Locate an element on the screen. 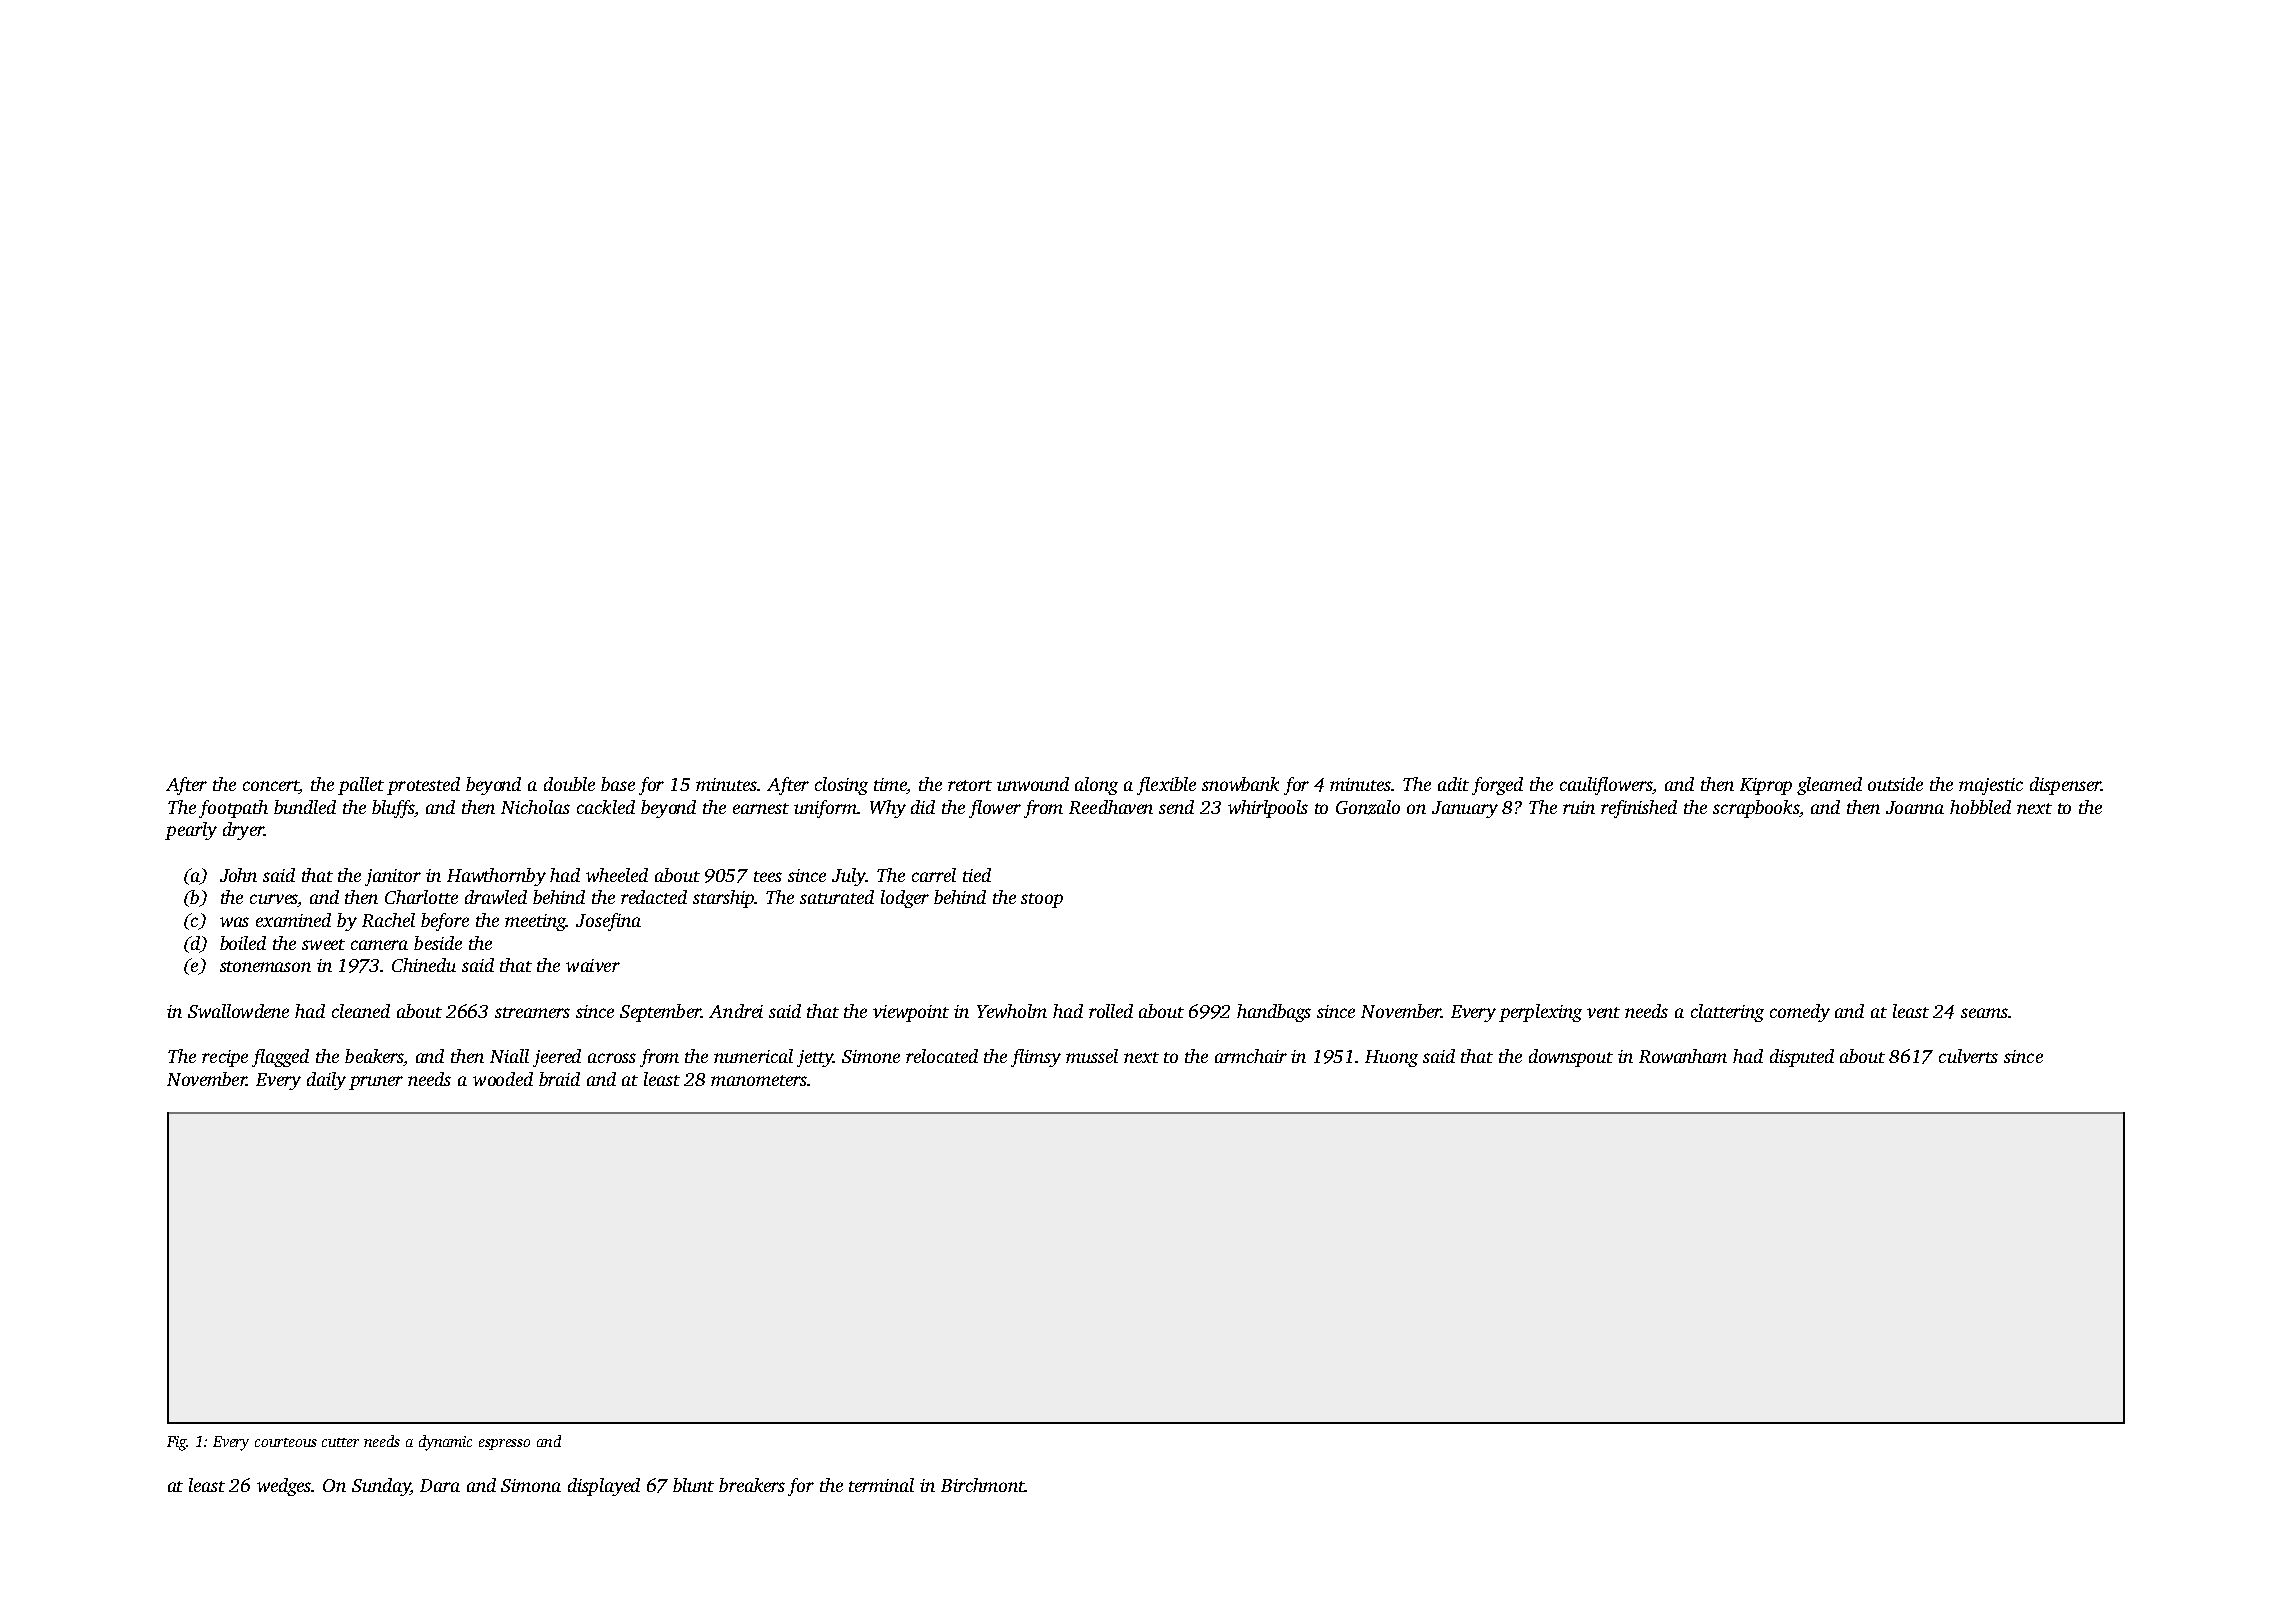  January is located at coordinates (1465, 809).
